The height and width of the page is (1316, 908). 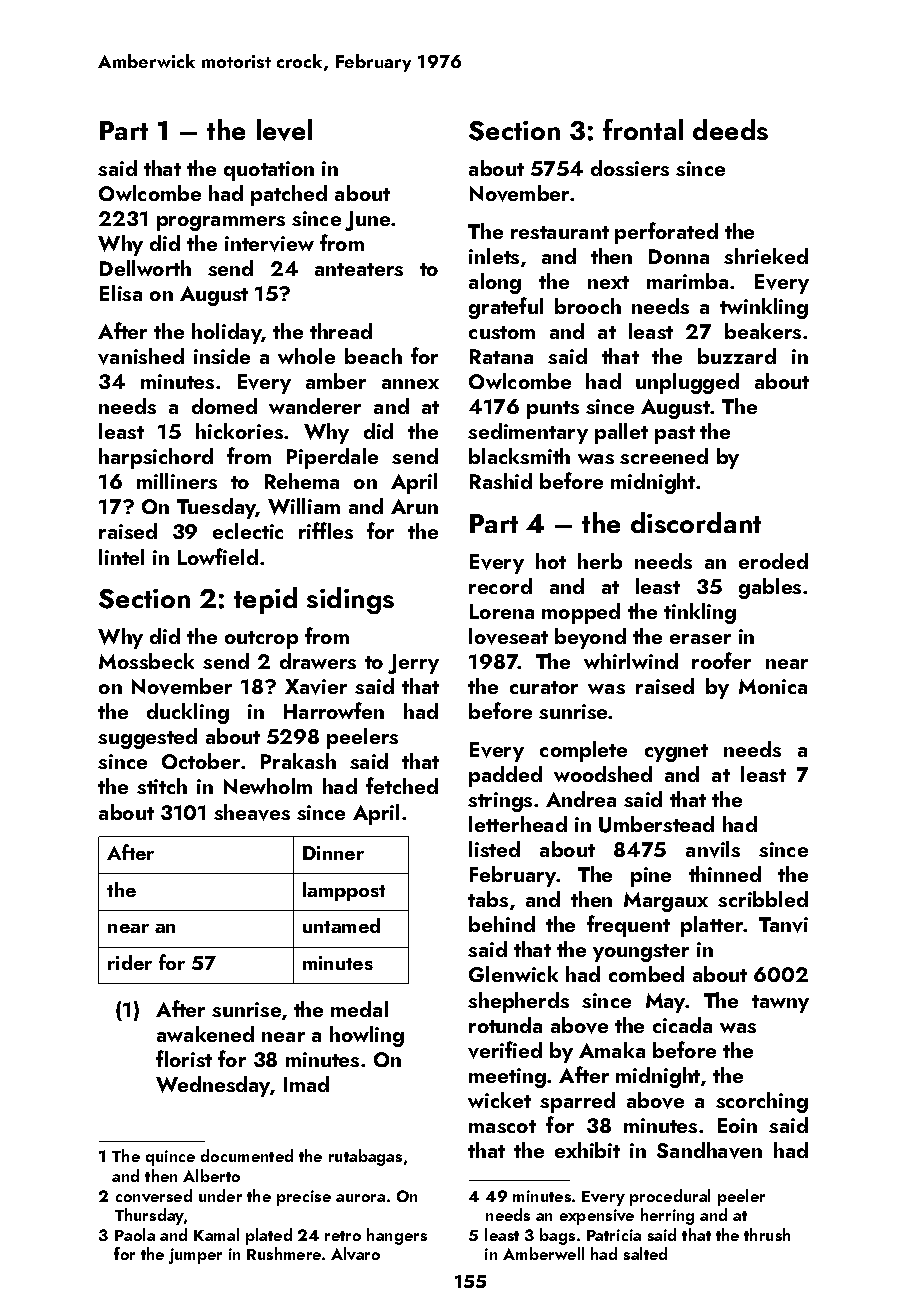 What do you see at coordinates (577, 1102) in the page?
I see `sparred` at bounding box center [577, 1102].
